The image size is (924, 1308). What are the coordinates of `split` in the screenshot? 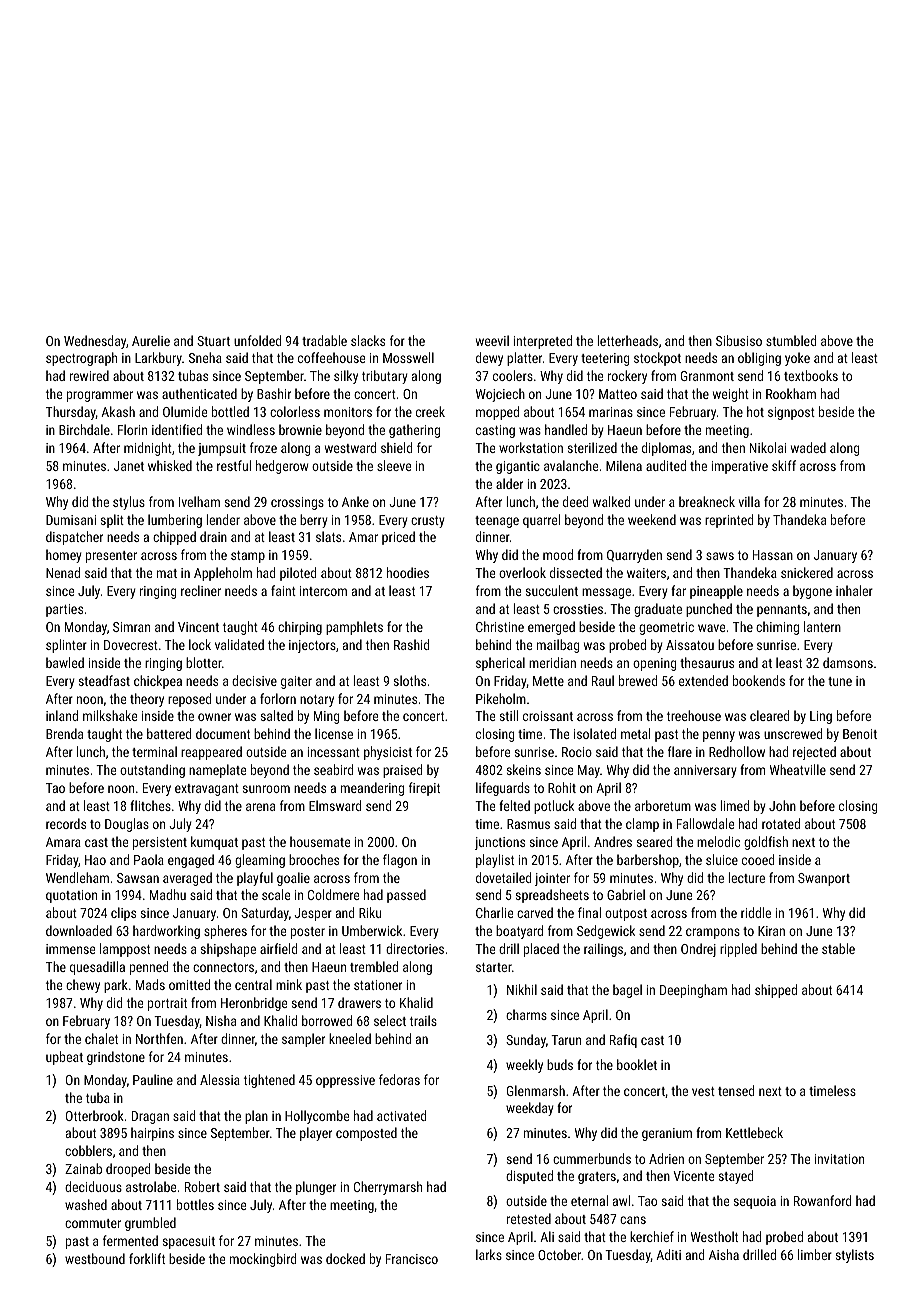 It's located at (112, 521).
